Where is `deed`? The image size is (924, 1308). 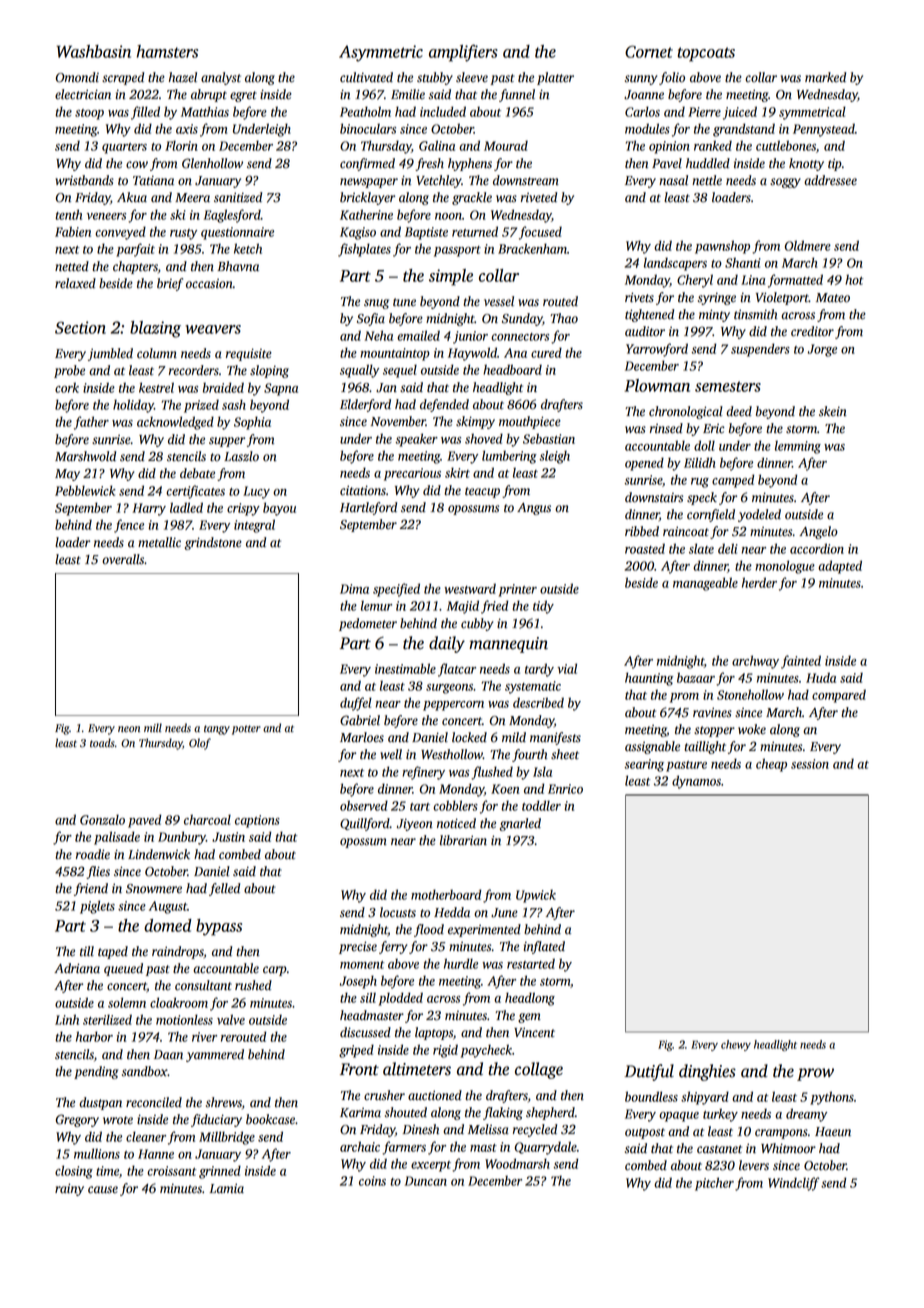
deed is located at coordinates (739, 411).
